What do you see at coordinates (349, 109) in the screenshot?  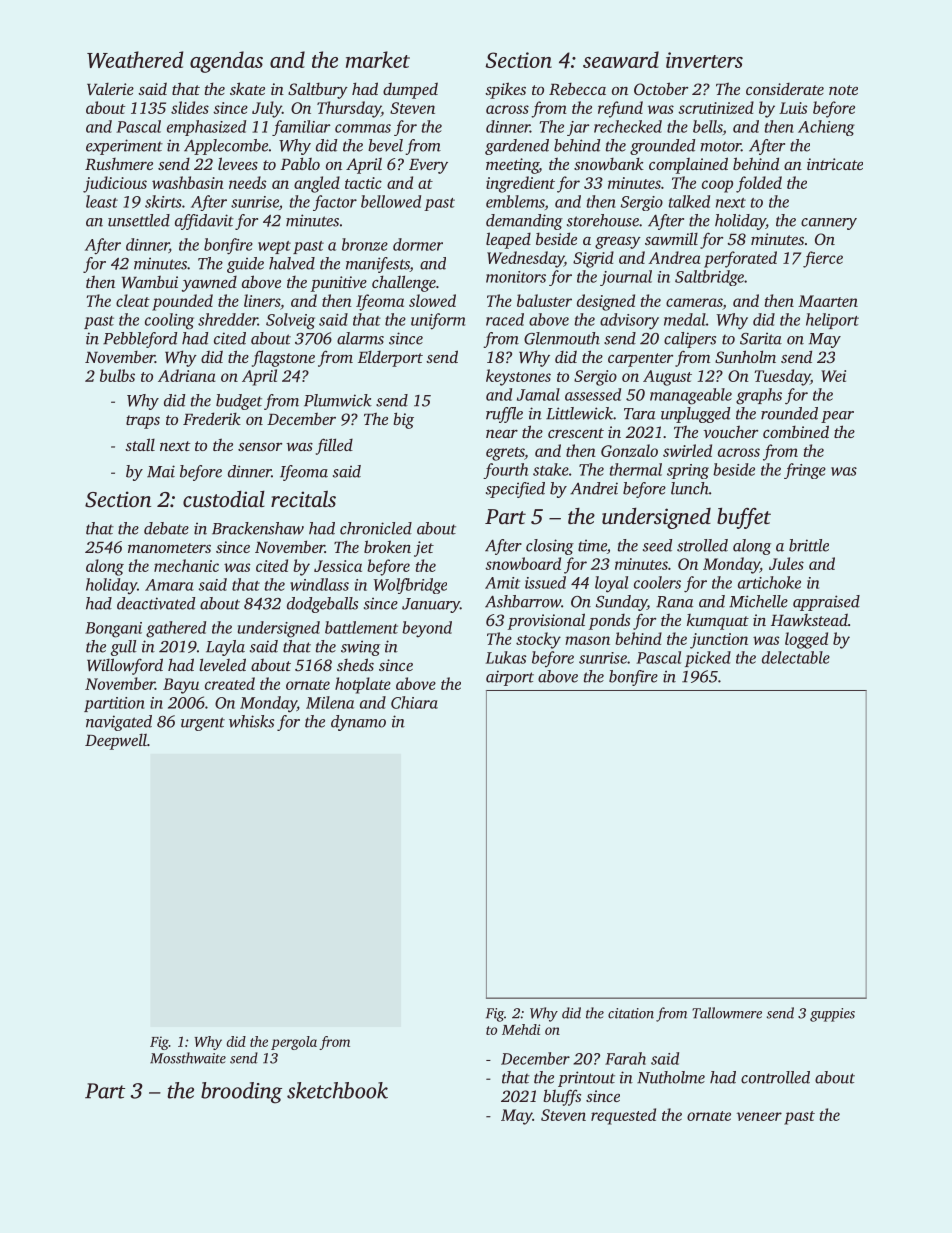 I see `Thursday` at bounding box center [349, 109].
